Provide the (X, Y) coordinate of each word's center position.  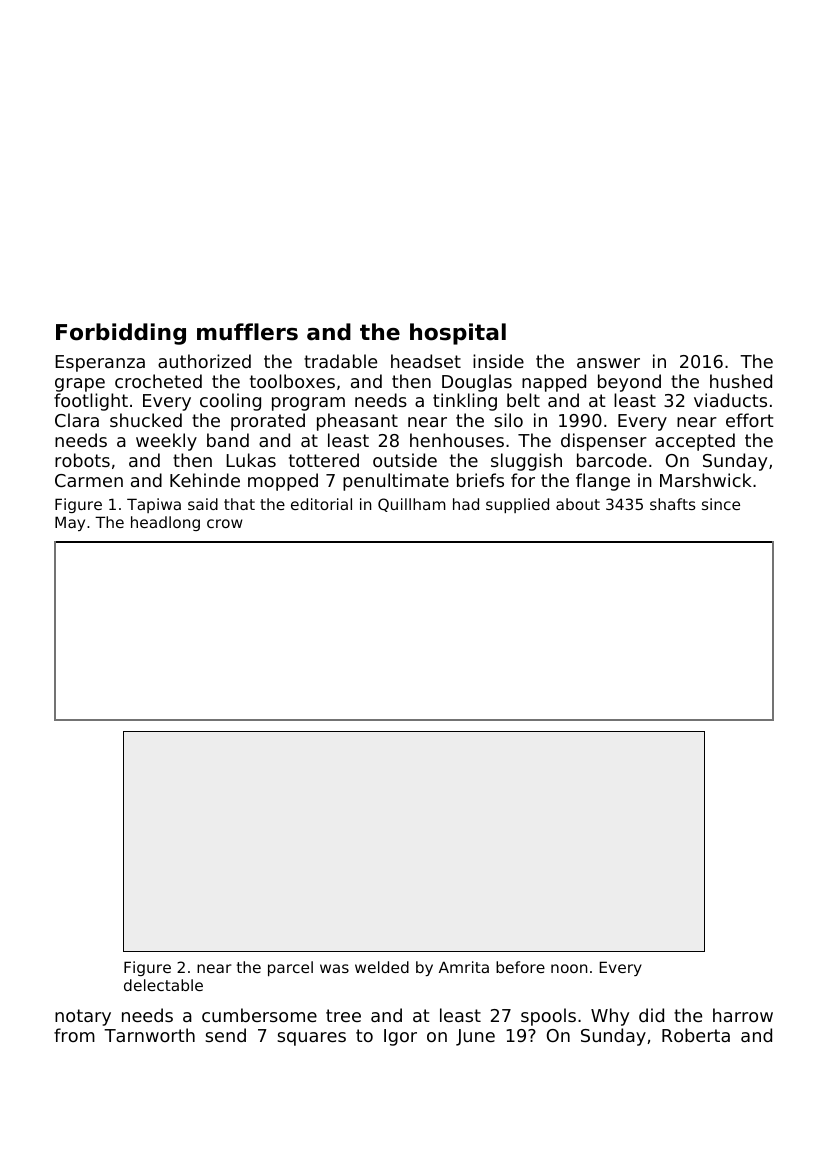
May (70, 523)
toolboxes (292, 381)
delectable (163, 985)
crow (225, 523)
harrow (743, 1015)
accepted (695, 442)
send (225, 1035)
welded (382, 967)
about (578, 504)
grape (80, 385)
